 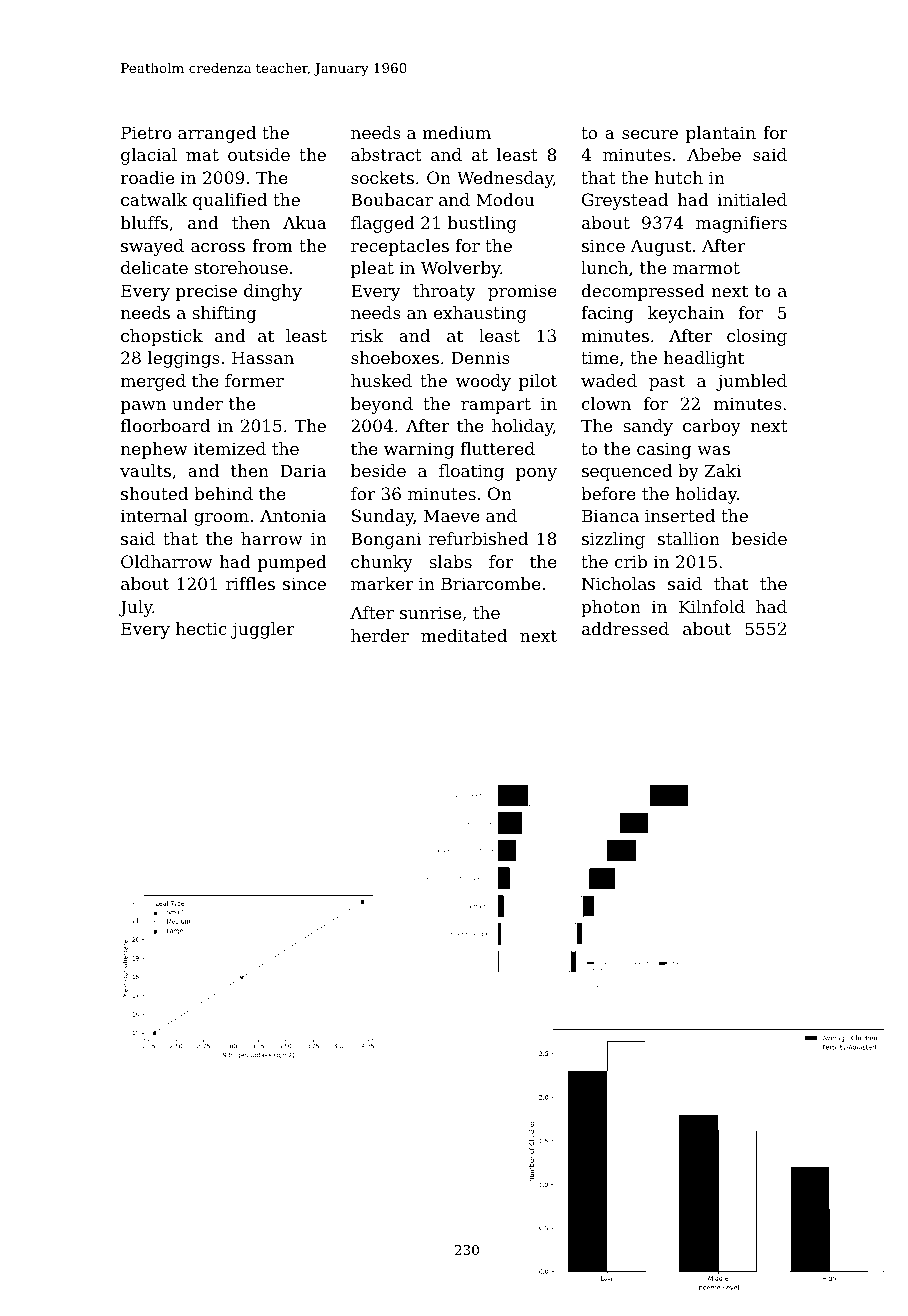 I want to click on marker, so click(x=382, y=583).
